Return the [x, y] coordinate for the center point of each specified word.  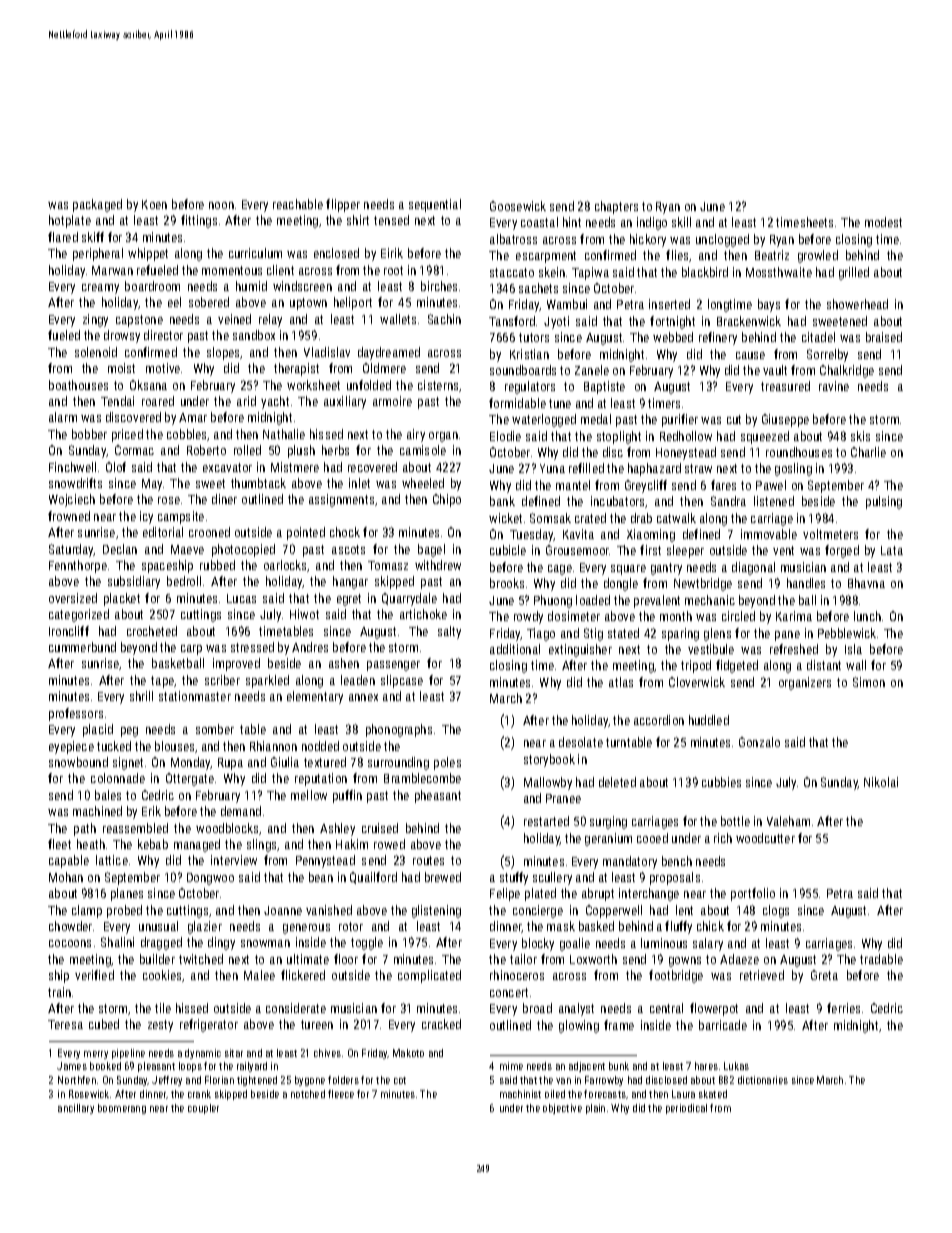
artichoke [423, 614]
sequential [435, 205]
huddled [709, 720]
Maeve [187, 549]
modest [883, 222]
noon [221, 205]
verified [94, 975]
